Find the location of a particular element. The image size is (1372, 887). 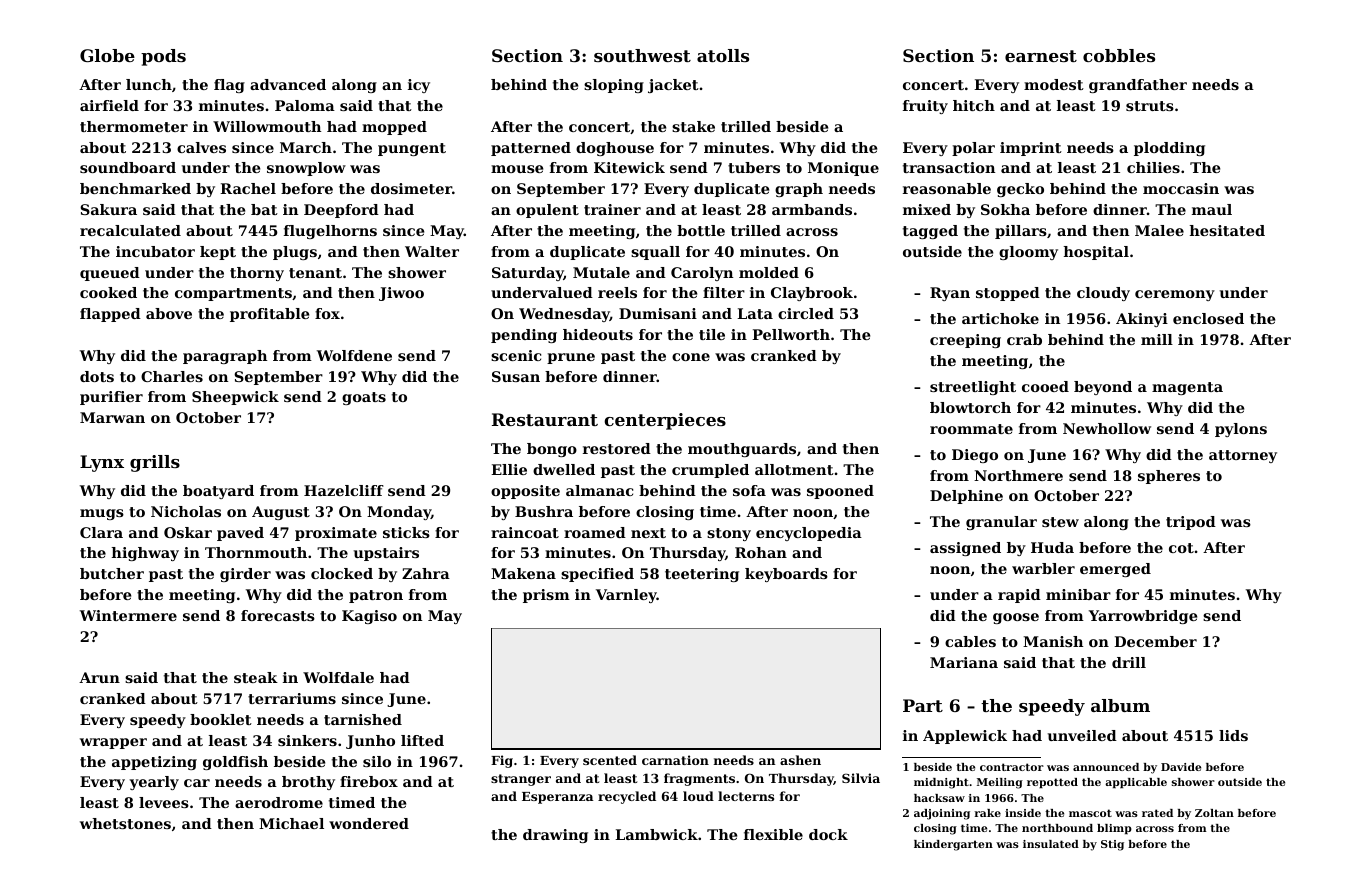

flapped is located at coordinates (110, 315).
